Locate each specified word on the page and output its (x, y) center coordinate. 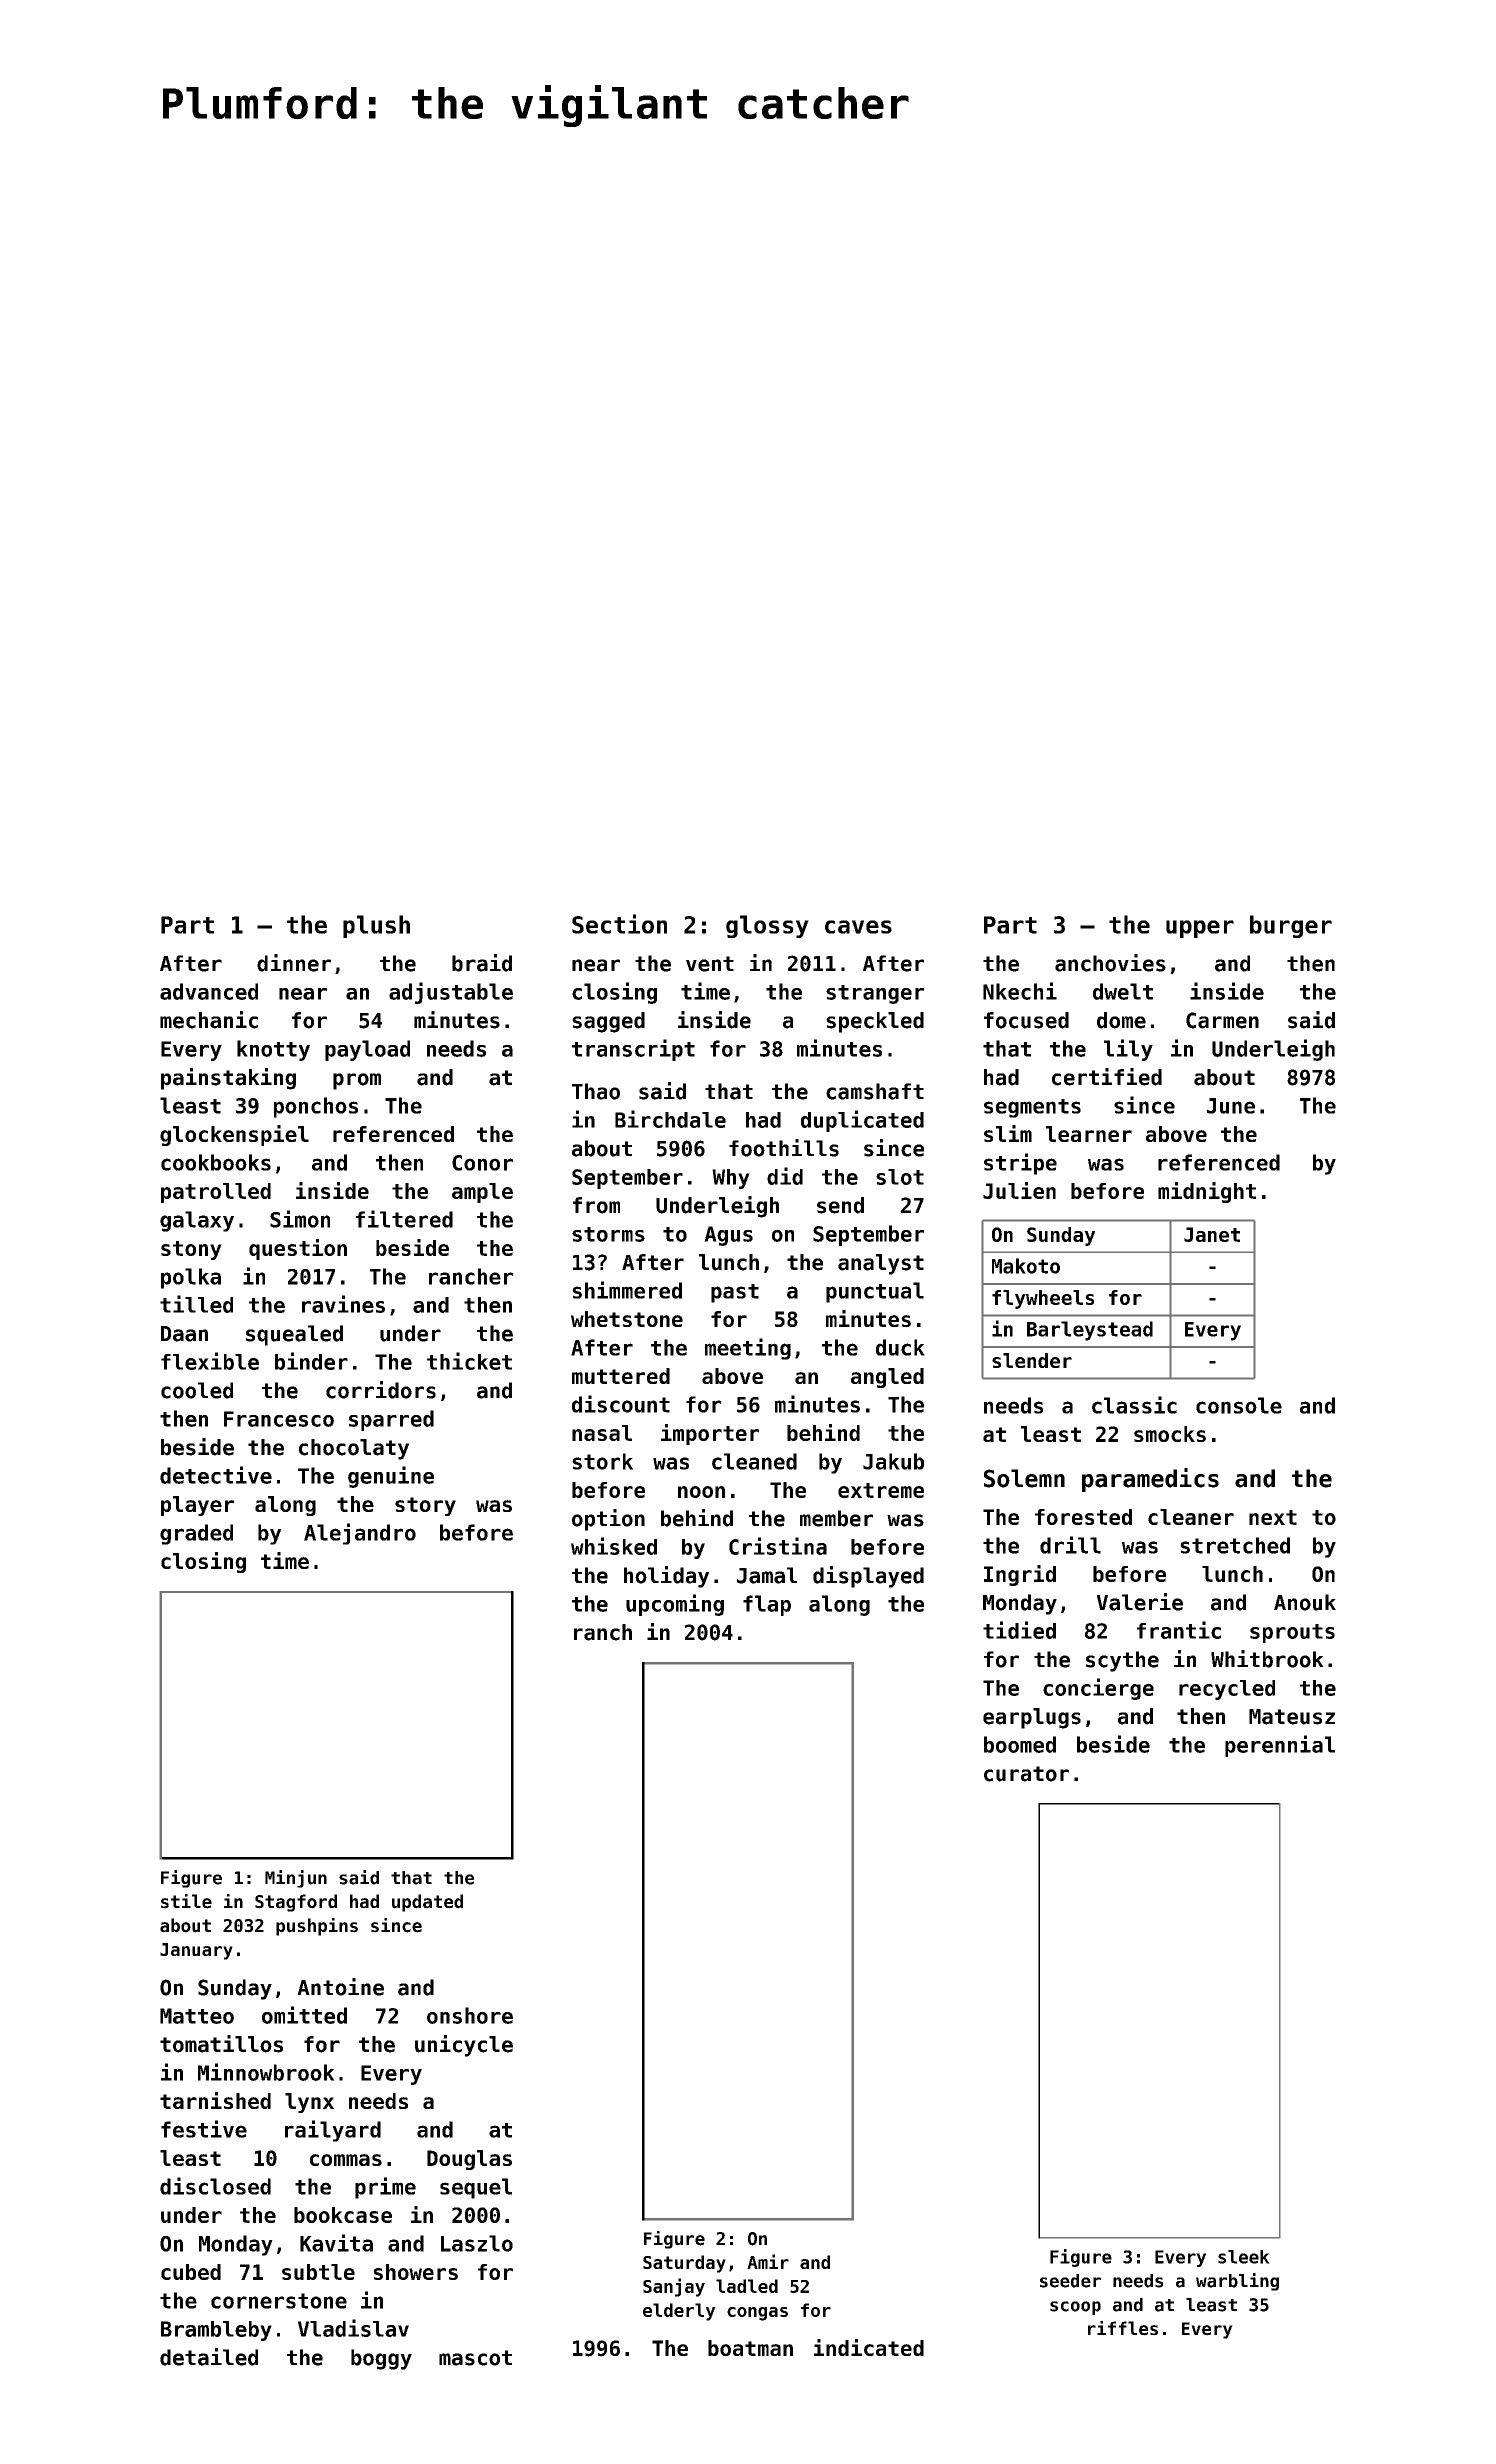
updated (427, 1903)
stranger (875, 994)
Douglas (469, 2160)
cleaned (754, 1461)
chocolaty (354, 1449)
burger (1291, 926)
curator (1026, 1774)
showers (415, 2272)
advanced (209, 991)
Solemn (1024, 1478)
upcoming (675, 1605)
